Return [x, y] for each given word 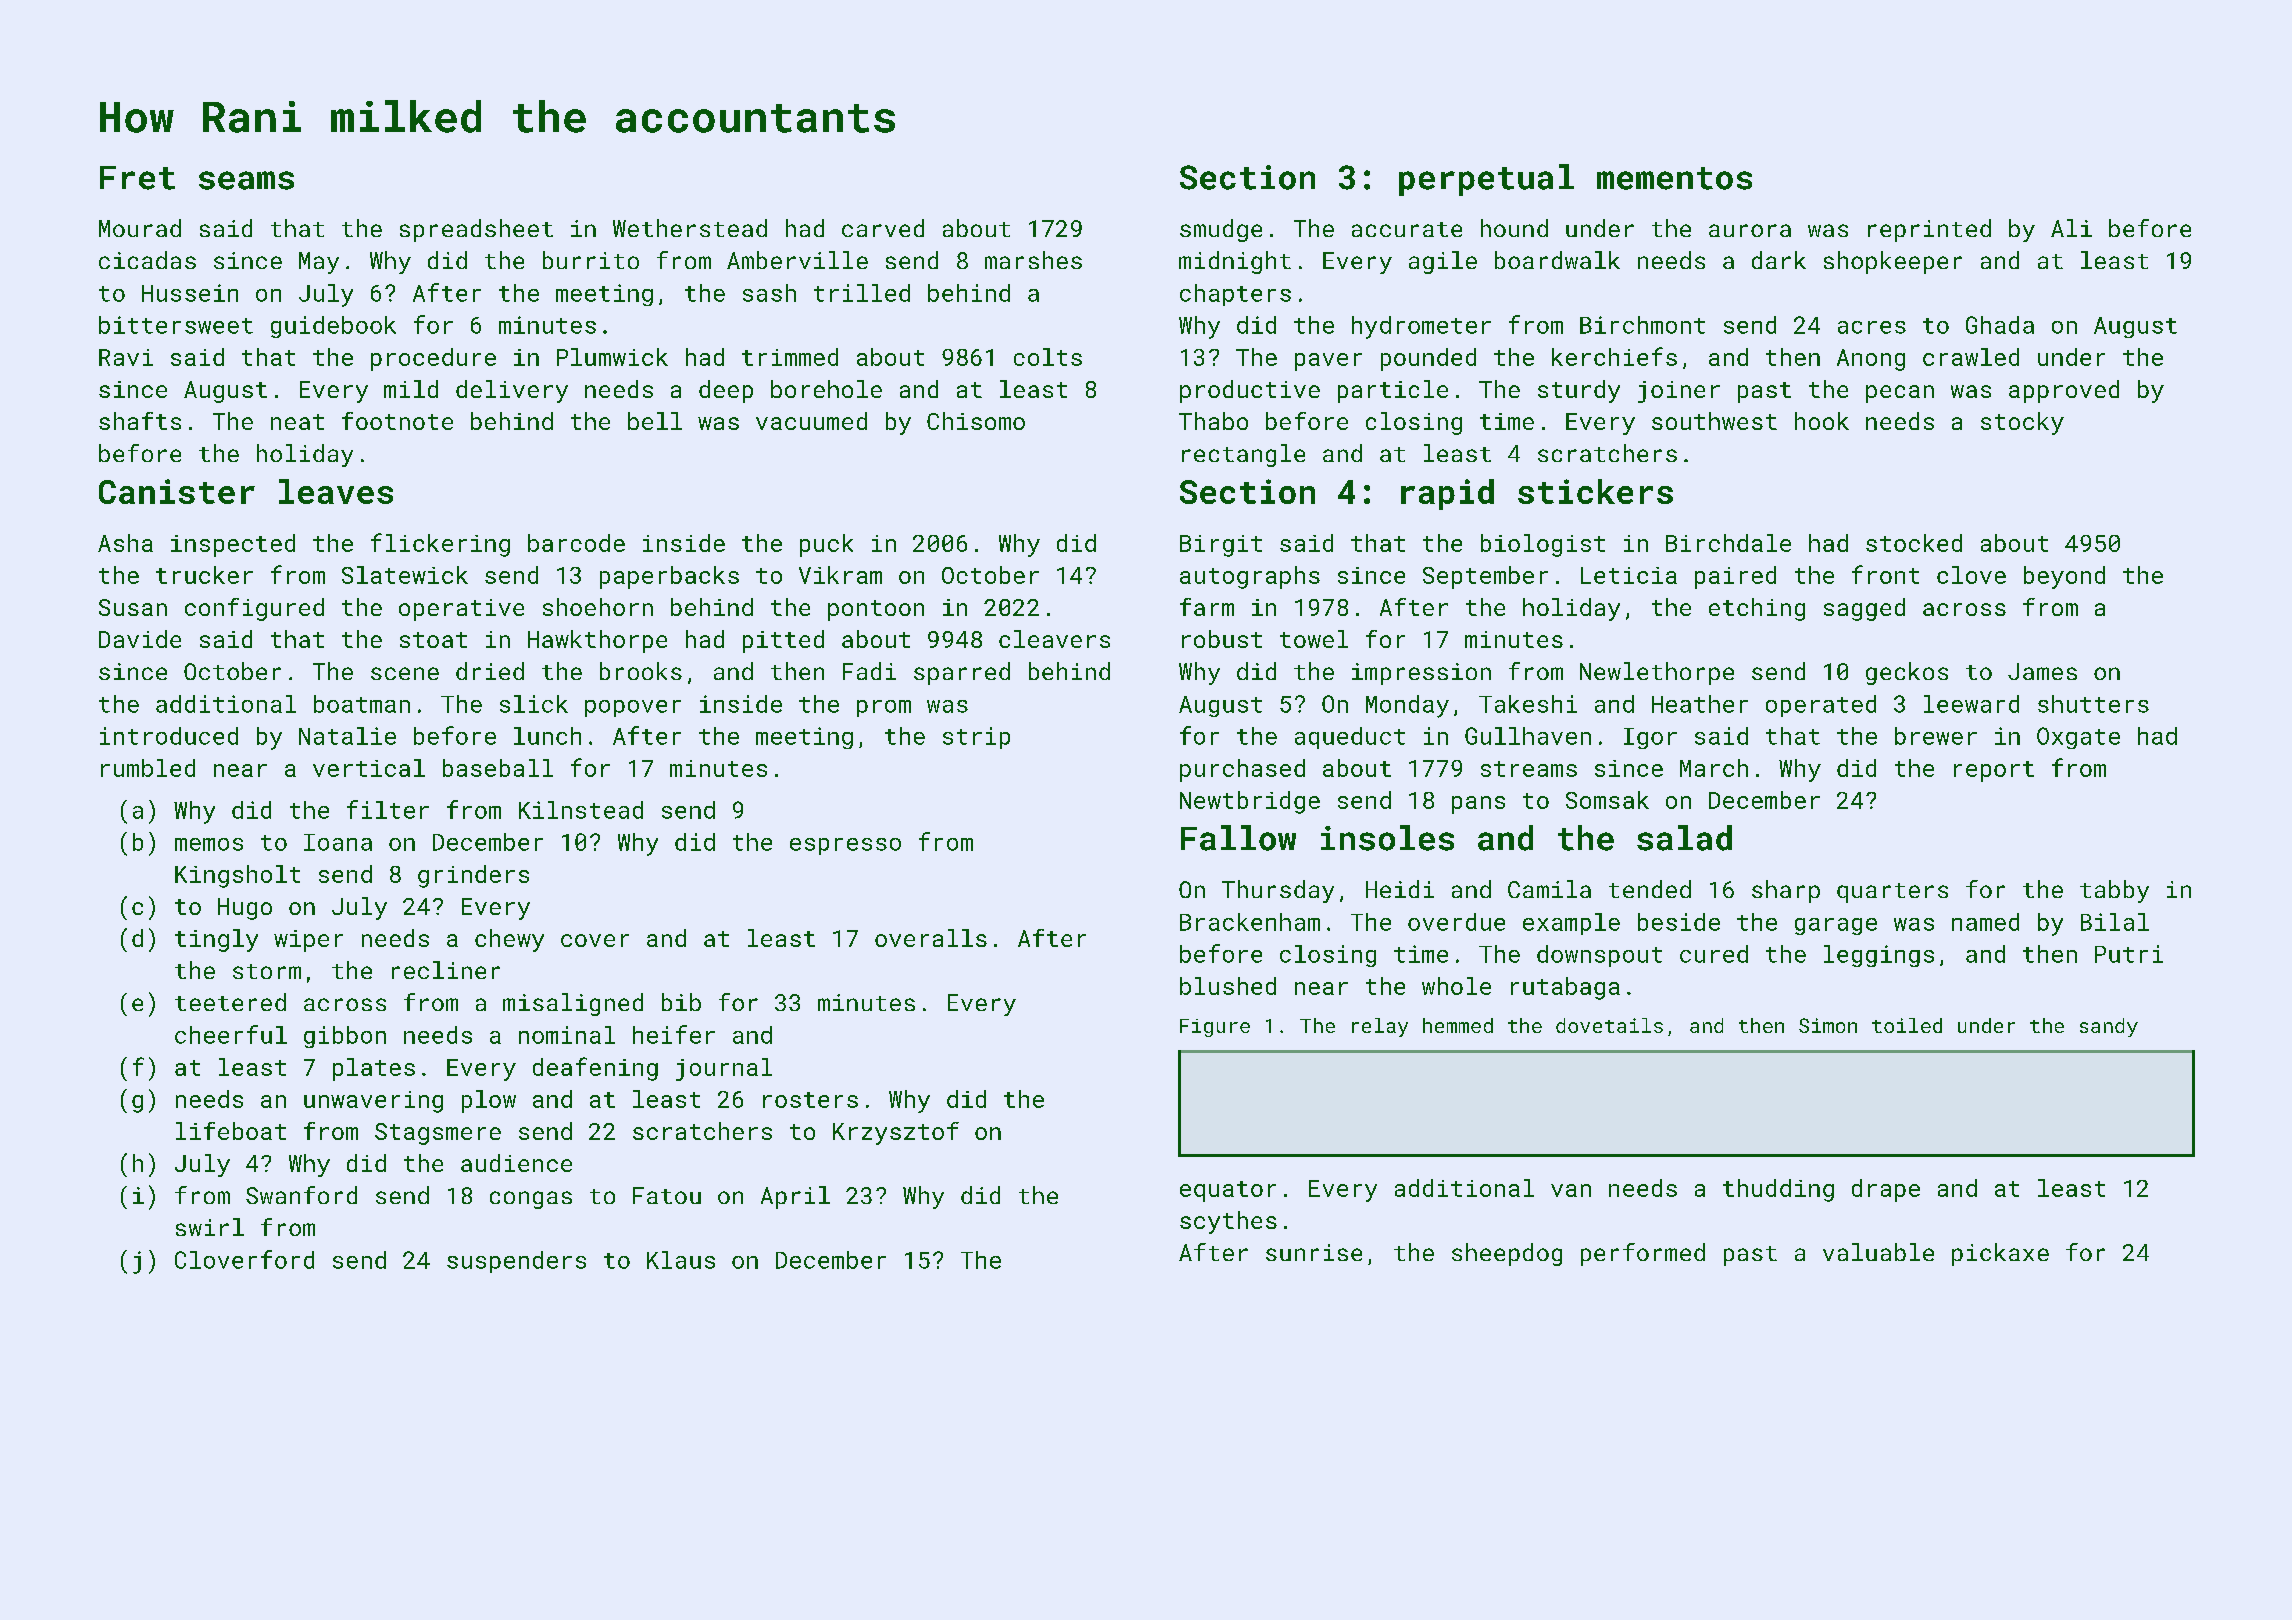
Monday [1407, 706]
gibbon [345, 1037]
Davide [140, 639]
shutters [2093, 704]
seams [246, 180]
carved [883, 228]
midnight [1235, 262]
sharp [1786, 891]
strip [976, 738]
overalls [931, 938]
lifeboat [231, 1131]
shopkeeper [1893, 262]
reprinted [1929, 230]
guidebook [333, 327]
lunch [547, 736]
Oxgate [2078, 738]
